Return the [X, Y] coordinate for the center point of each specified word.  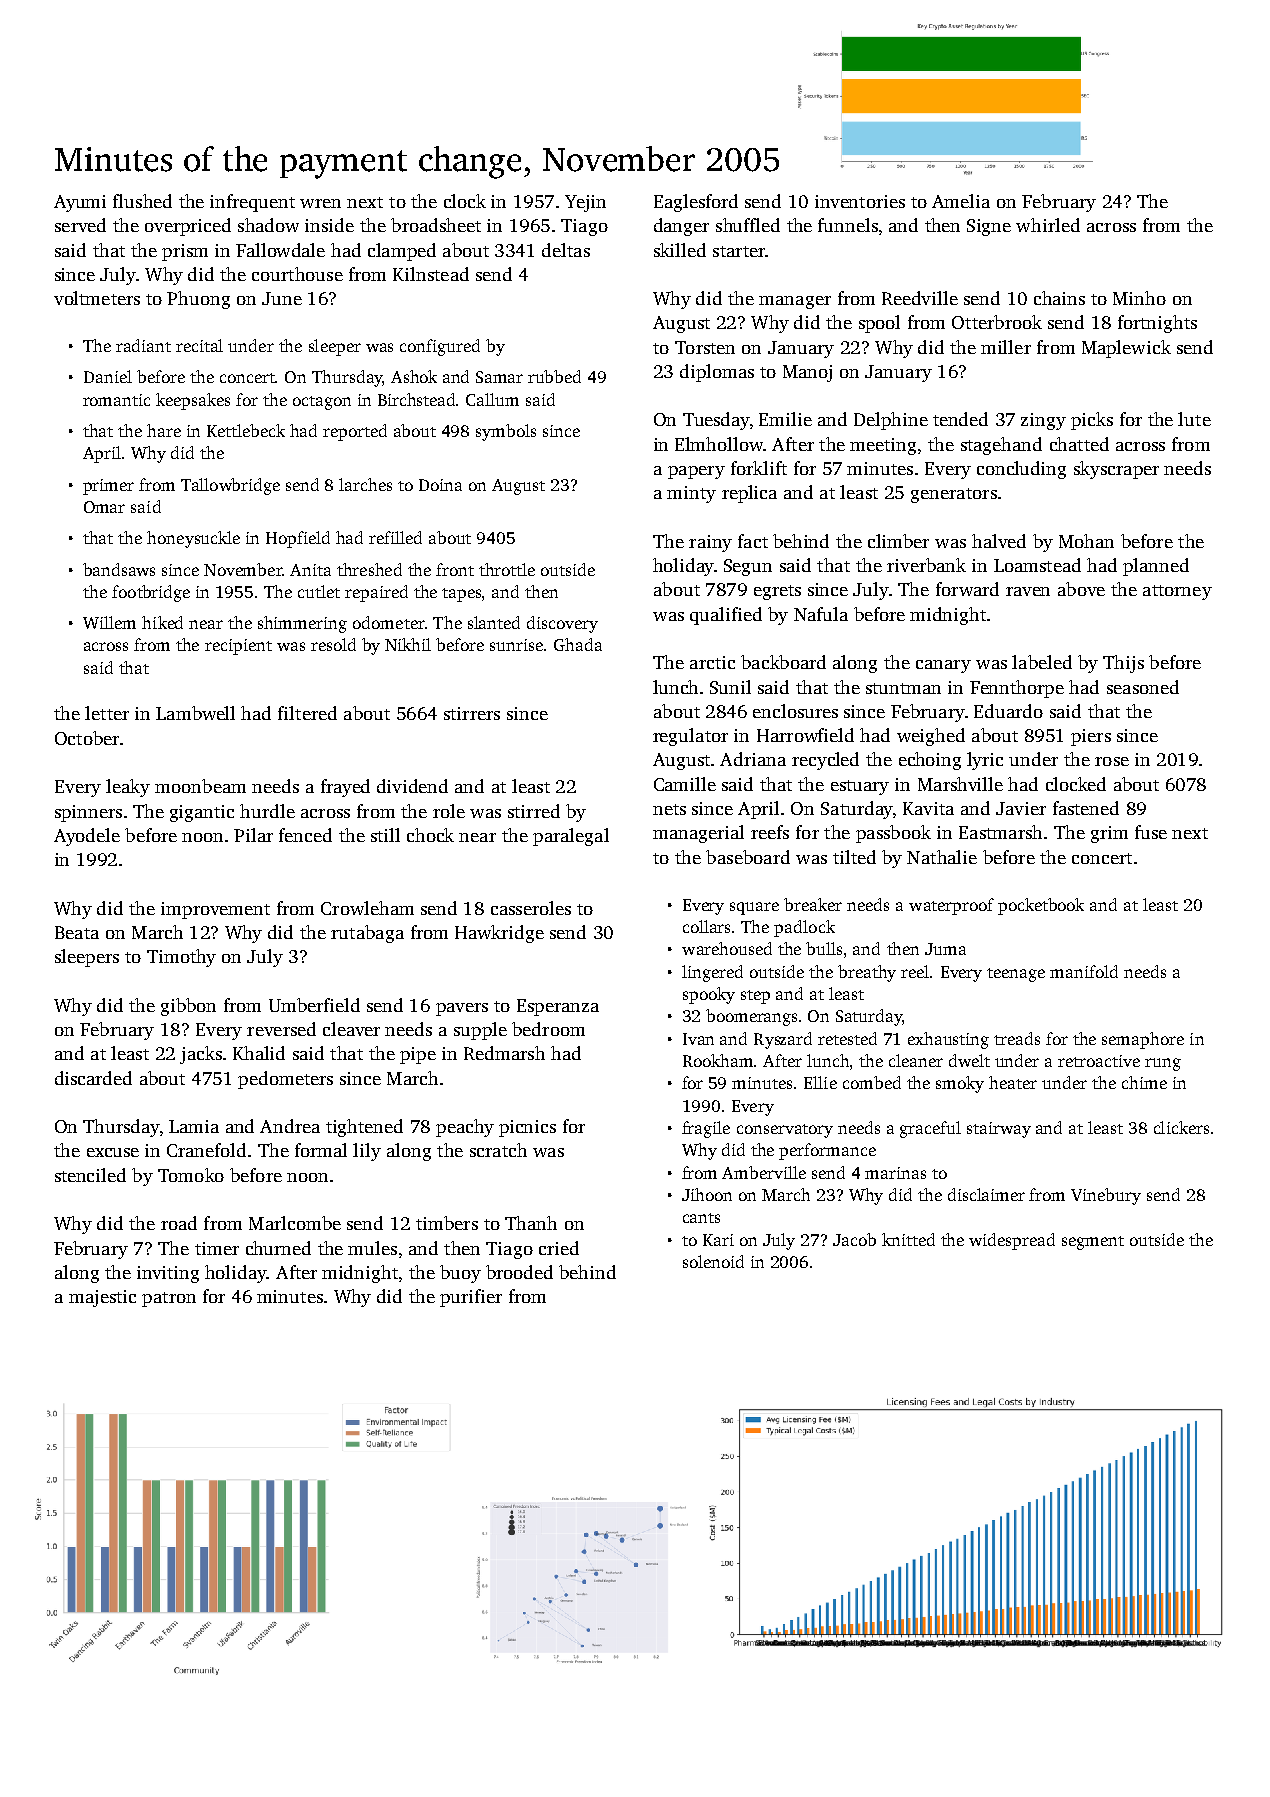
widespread [1012, 1241]
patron [169, 1299]
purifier [471, 1298]
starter [739, 251]
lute [1194, 419]
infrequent [252, 203]
